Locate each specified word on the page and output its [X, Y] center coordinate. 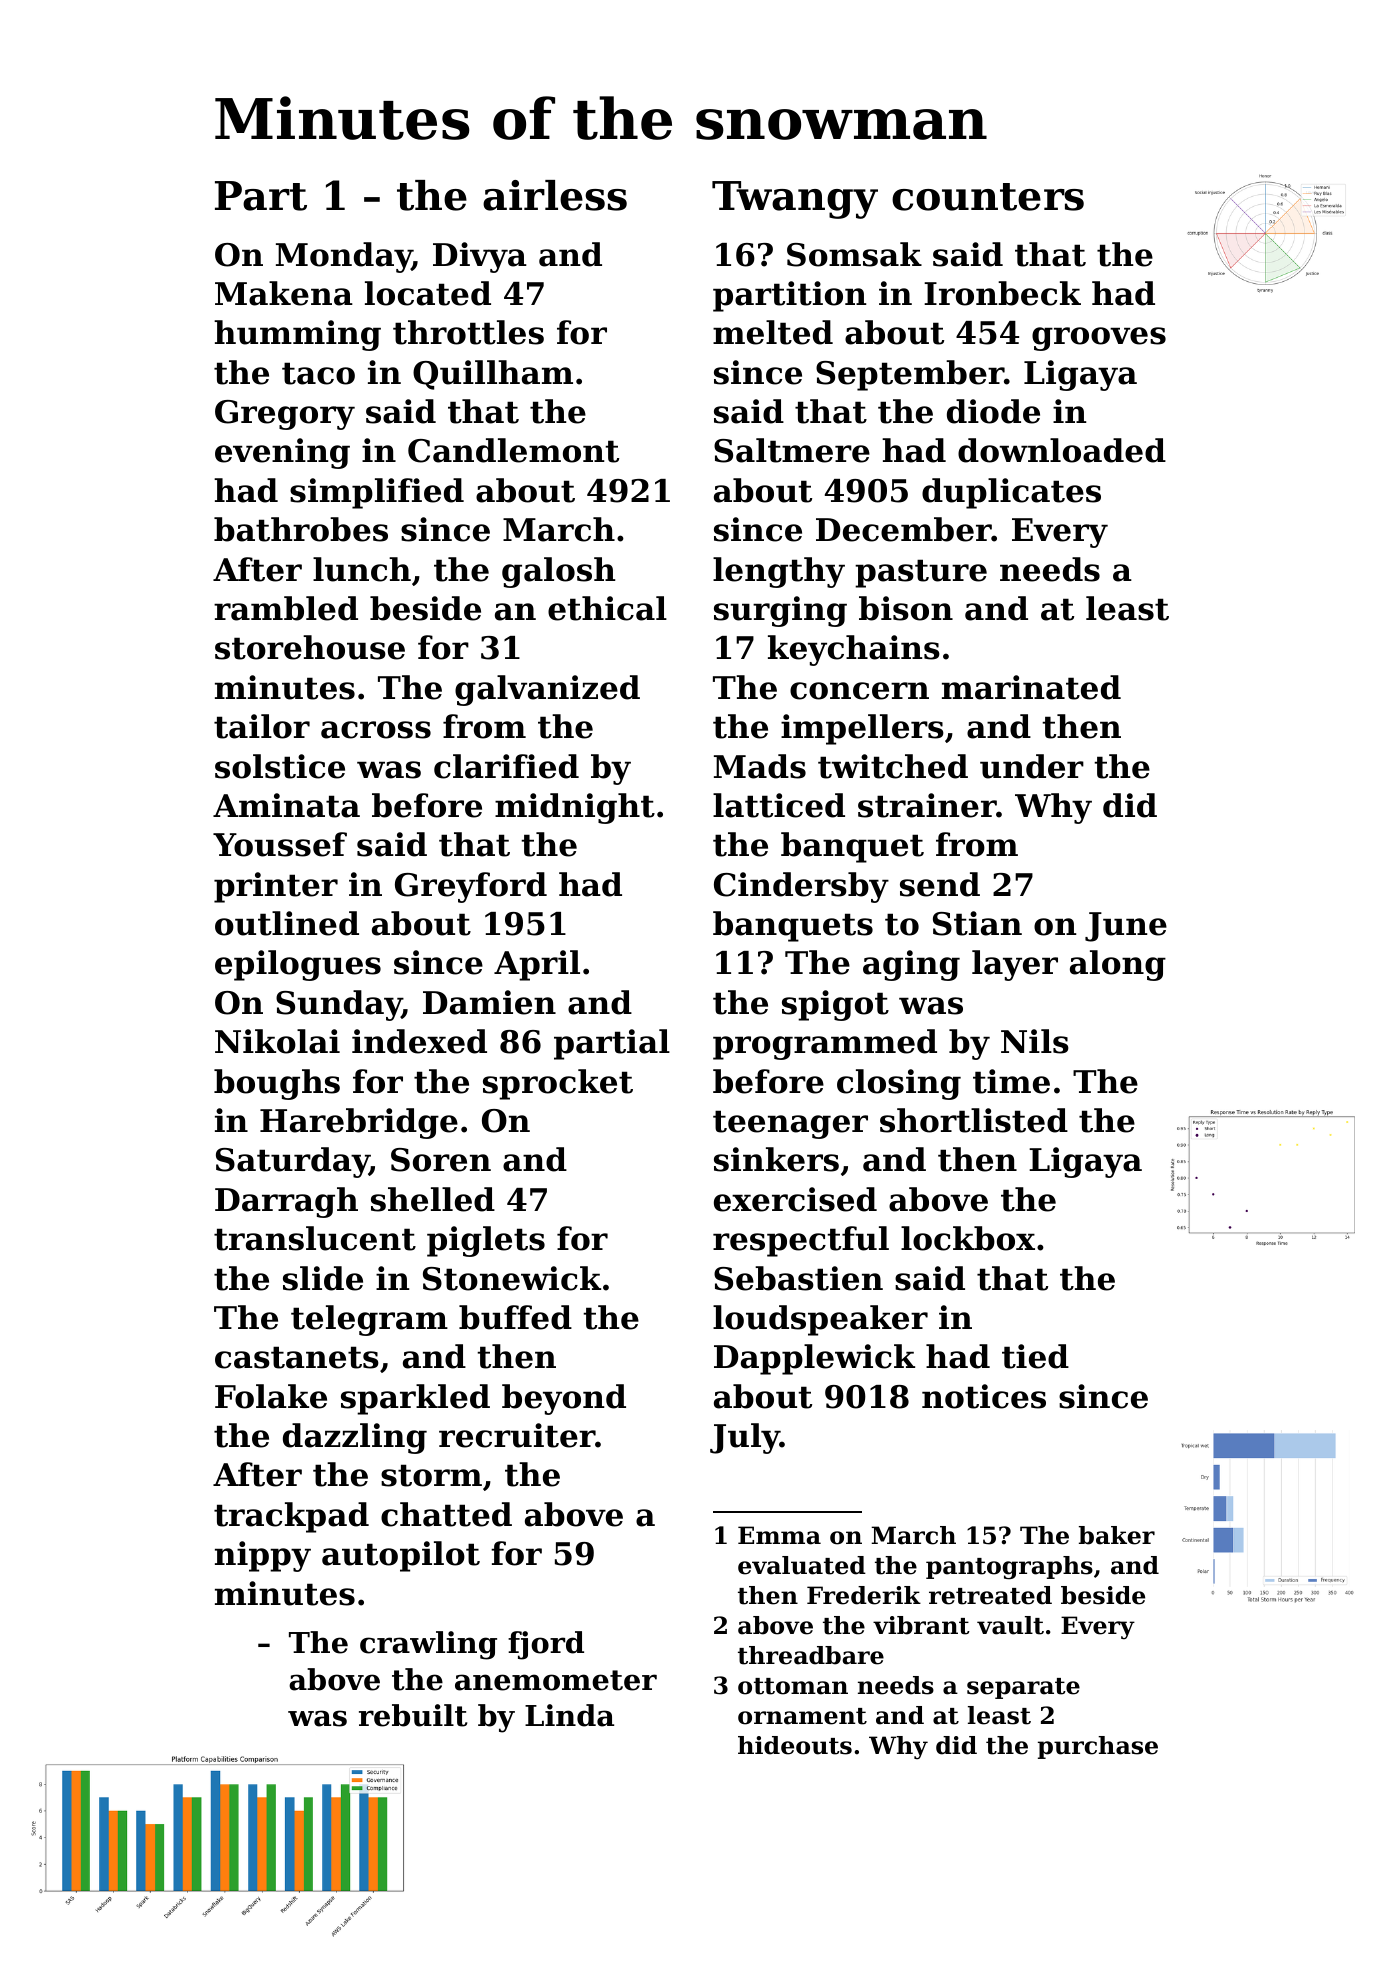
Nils [1035, 1041]
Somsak [854, 254]
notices [984, 1396]
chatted [446, 1514]
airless [555, 195]
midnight [575, 808]
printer [276, 887]
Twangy [795, 200]
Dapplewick [814, 1359]
